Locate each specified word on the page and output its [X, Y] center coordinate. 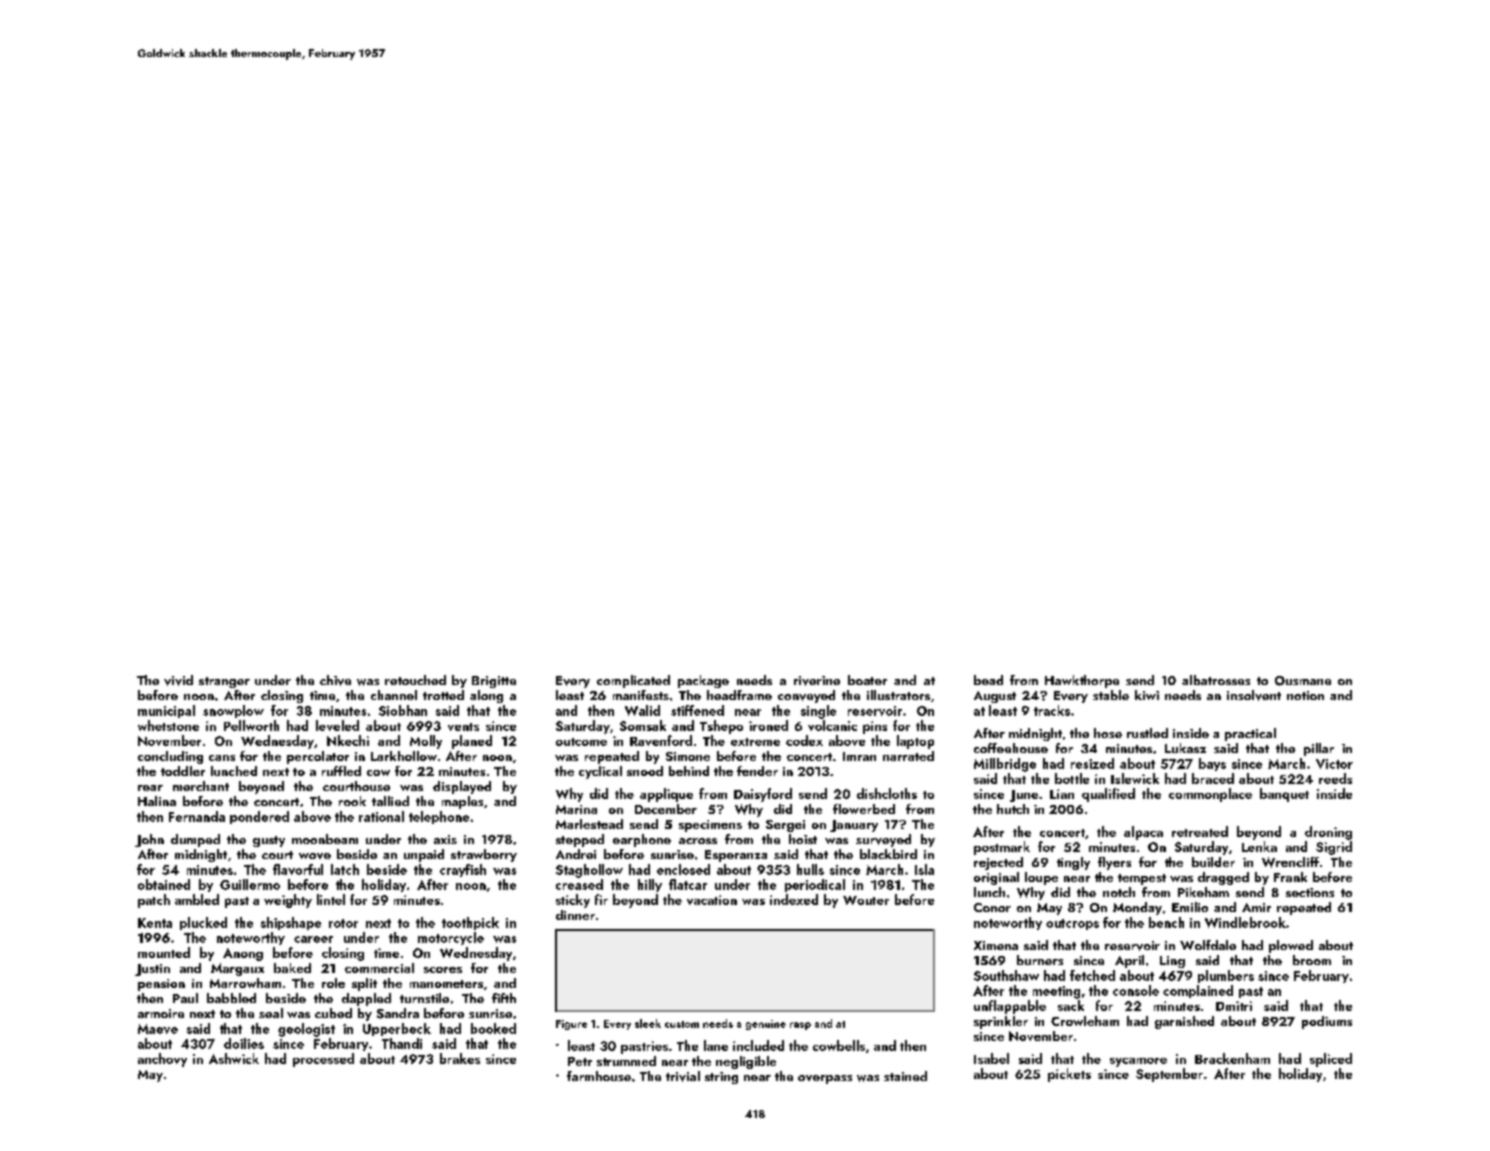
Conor [992, 907]
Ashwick [234, 1058]
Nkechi [348, 740]
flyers [1114, 863]
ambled [197, 899]
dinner [575, 915]
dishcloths [887, 793]
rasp [800, 1026]
